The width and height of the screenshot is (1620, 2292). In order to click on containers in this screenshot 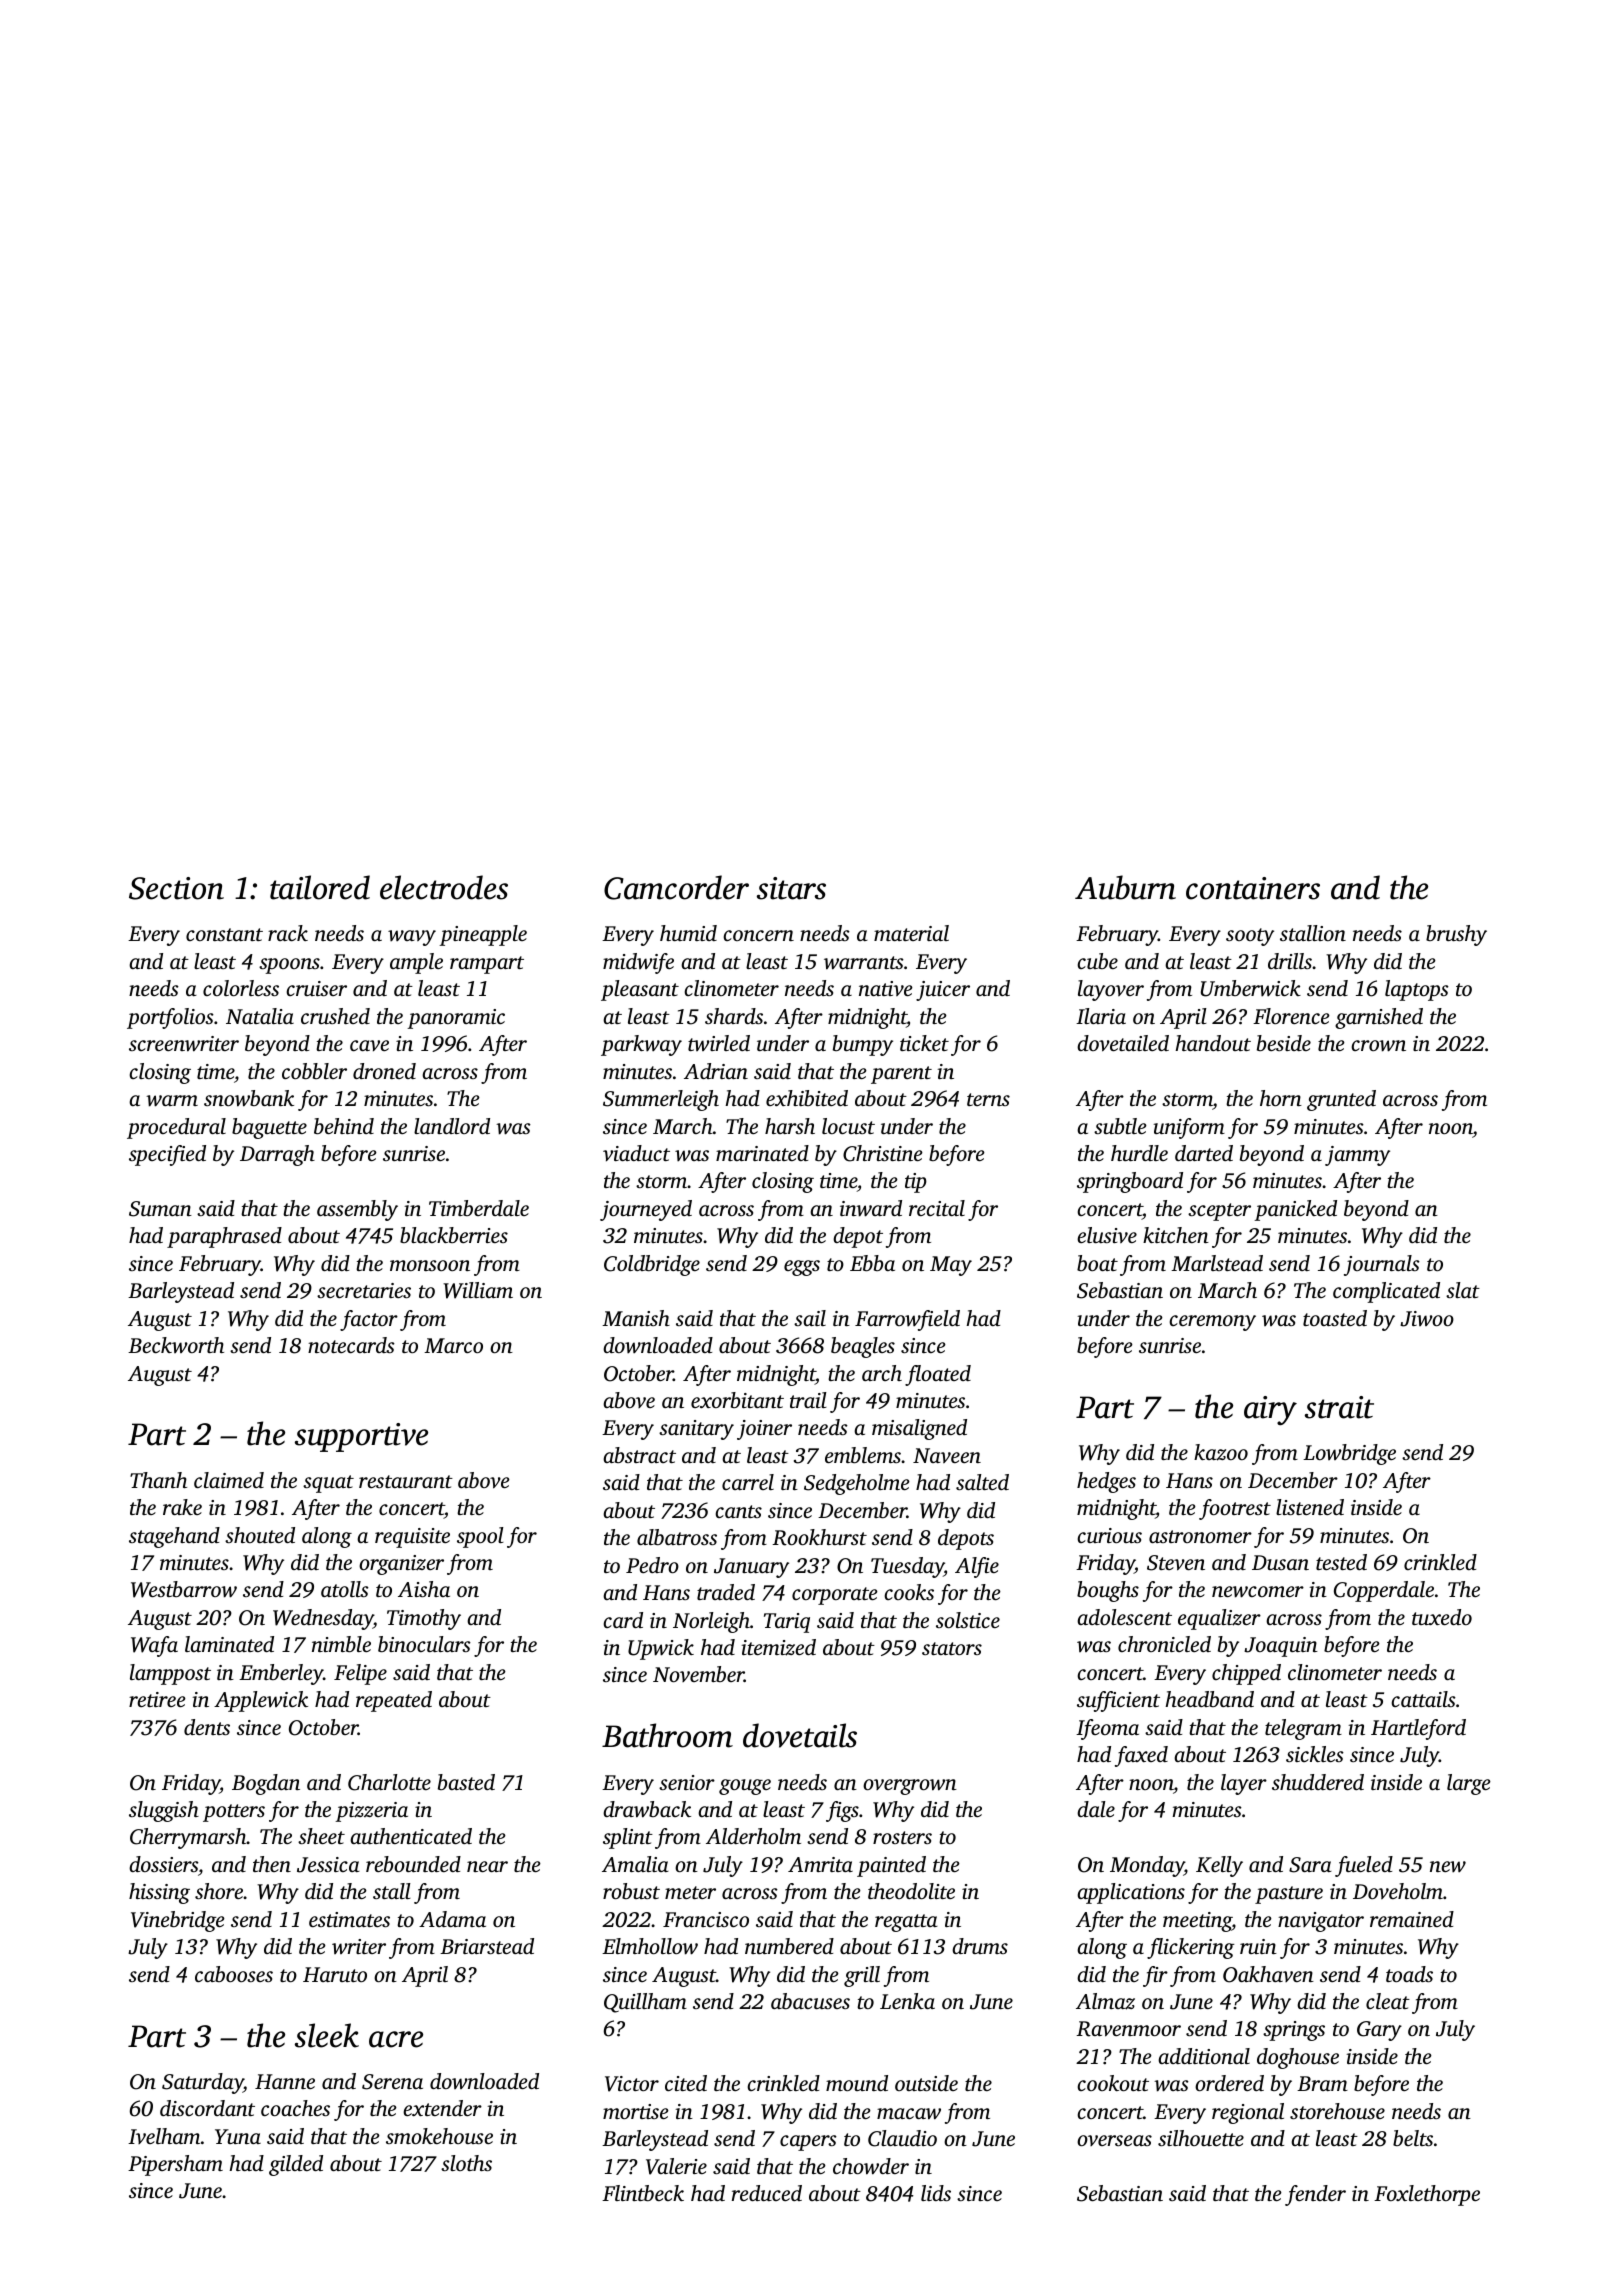, I will do `click(1253, 888)`.
